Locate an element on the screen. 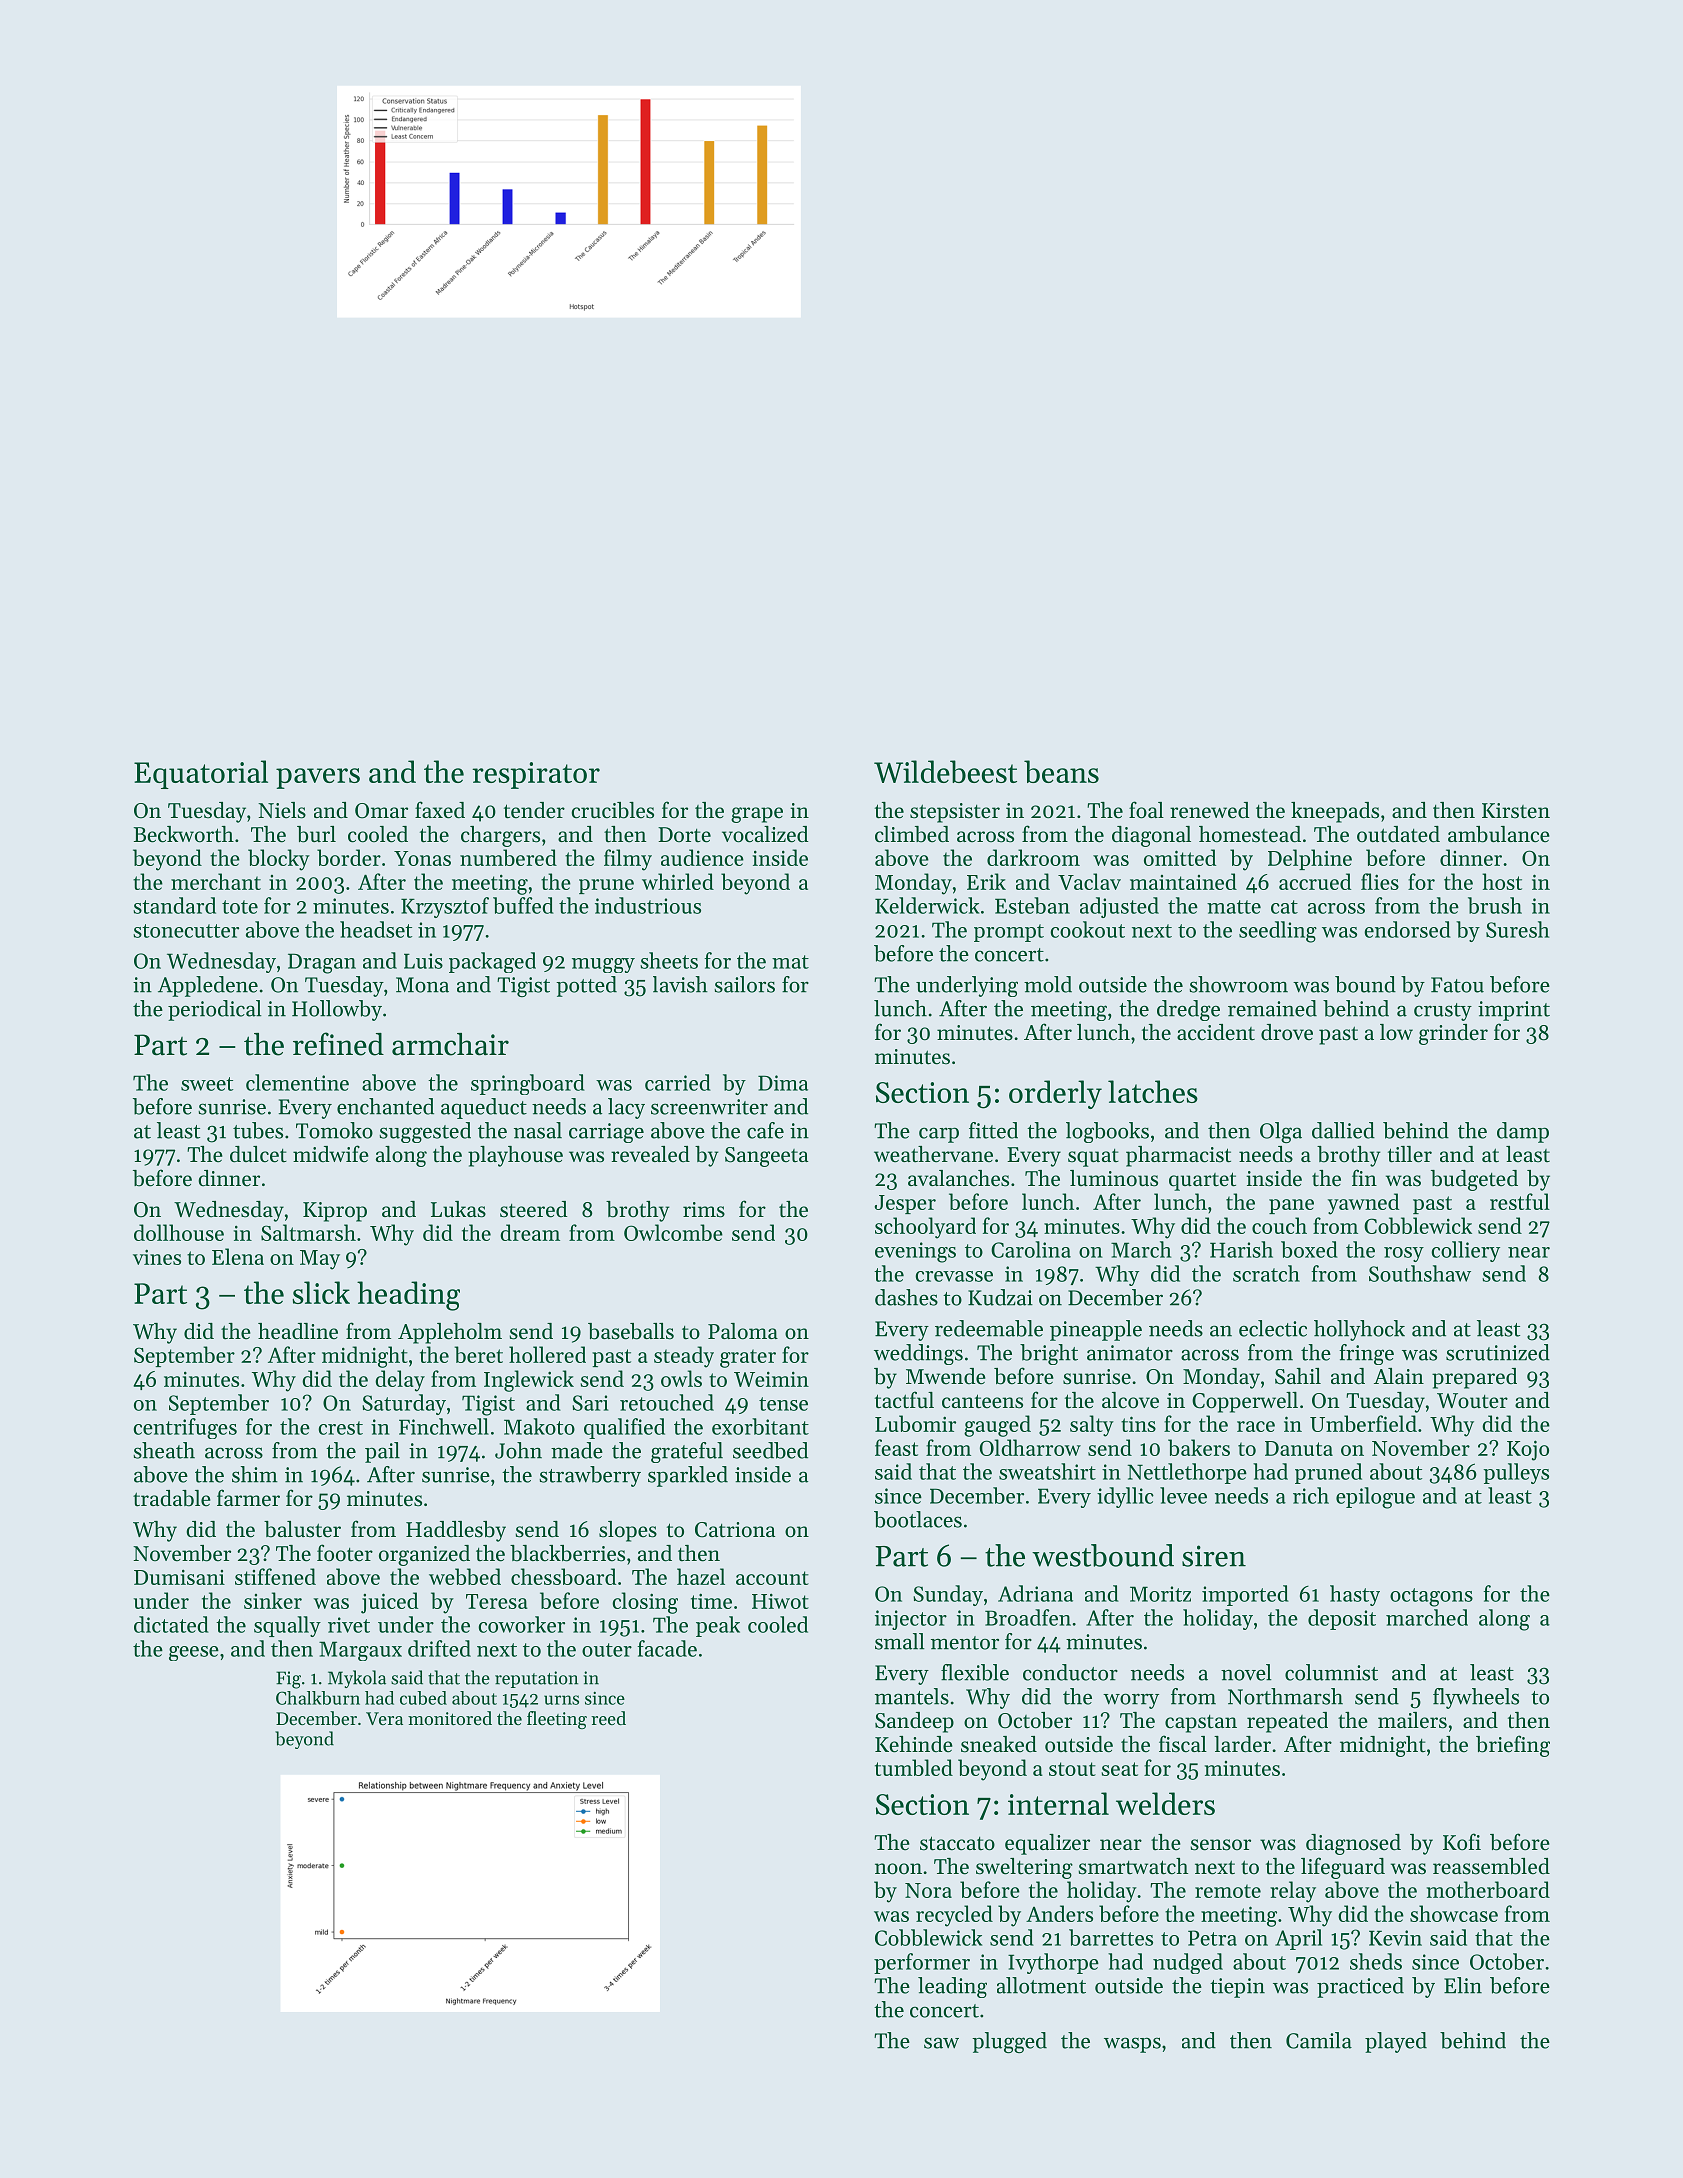 The height and width of the screenshot is (2178, 1683). dashes is located at coordinates (906, 1297).
